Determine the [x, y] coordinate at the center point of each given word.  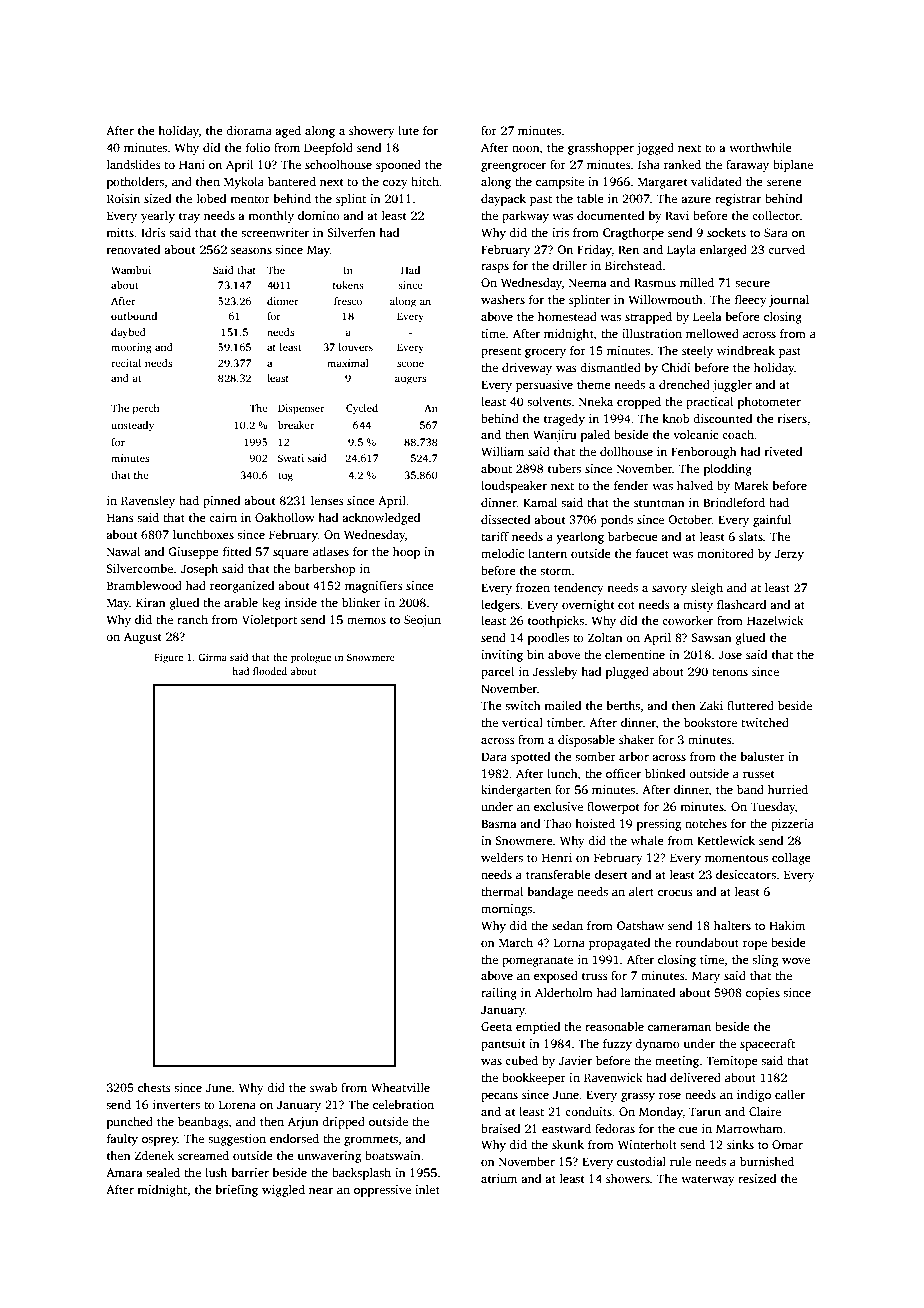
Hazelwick [775, 620]
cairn [223, 517]
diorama [249, 130]
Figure [168, 658]
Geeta [496, 1026]
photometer [769, 403]
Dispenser [301, 409]
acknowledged [381, 519]
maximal [348, 363]
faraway [747, 166]
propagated [619, 944]
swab [323, 1087]
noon [526, 149]
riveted [783, 451]
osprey [160, 1141]
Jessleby [555, 673]
